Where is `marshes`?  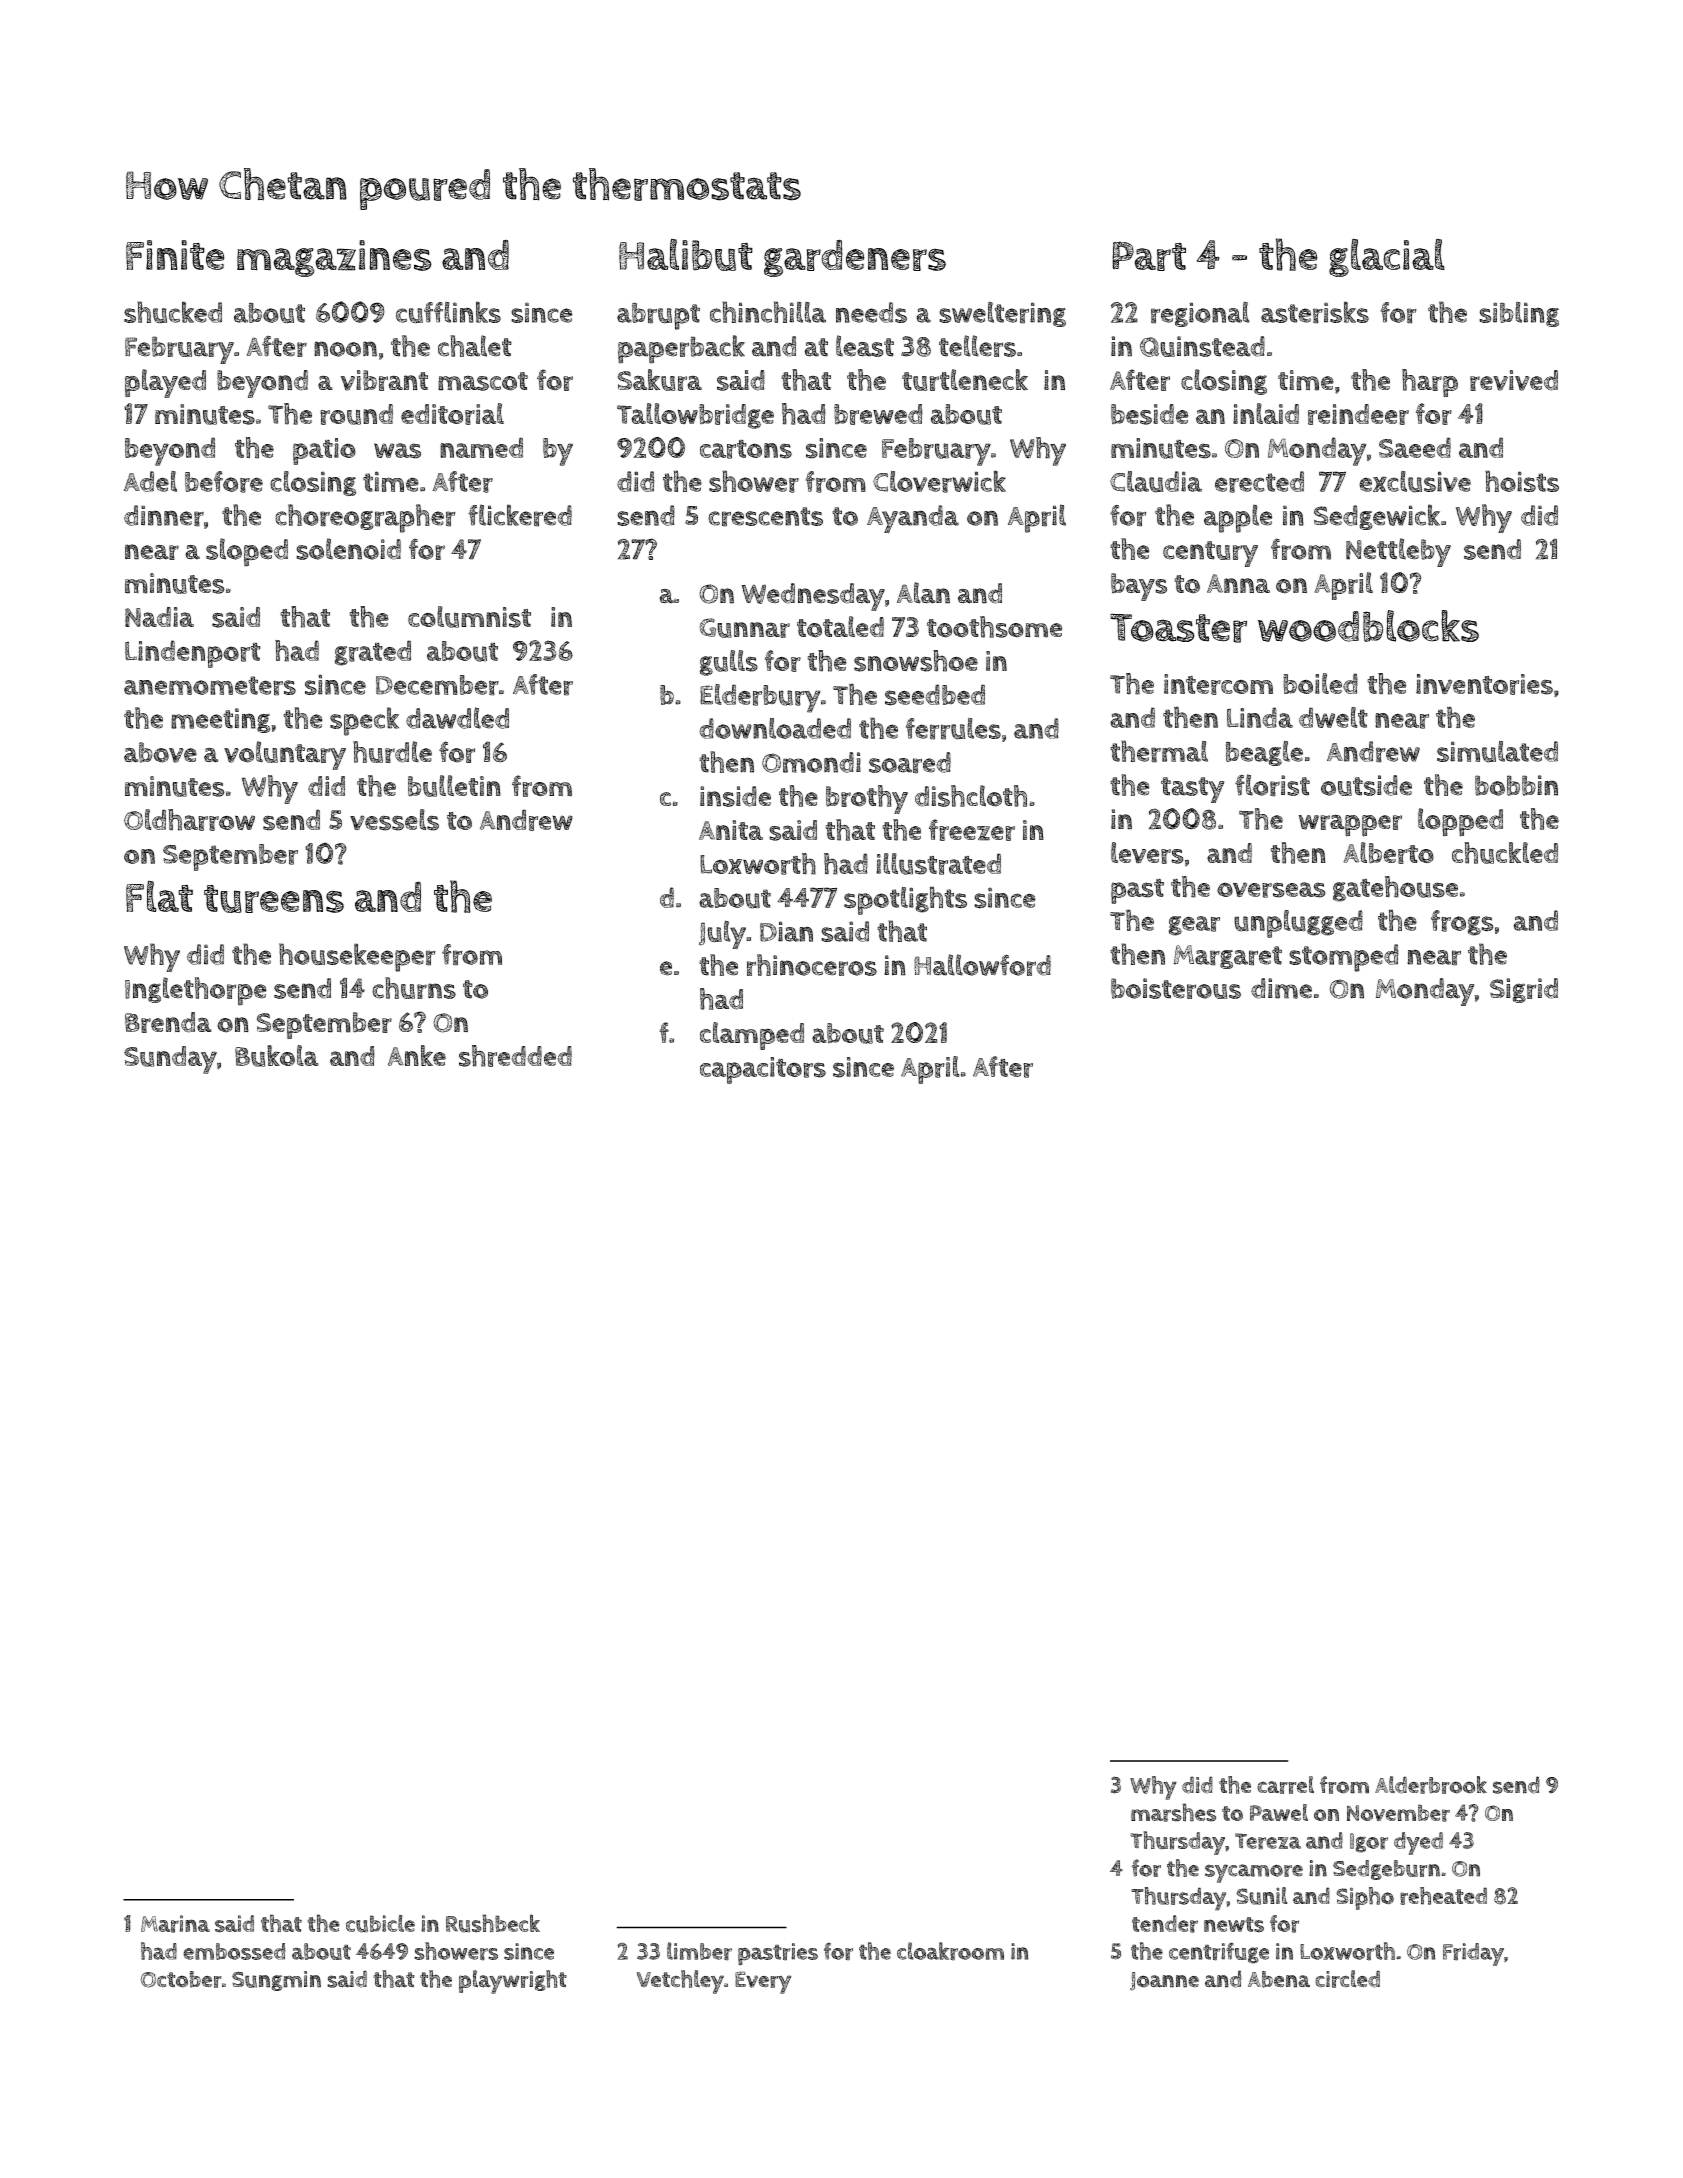
marshes is located at coordinates (1173, 1812).
